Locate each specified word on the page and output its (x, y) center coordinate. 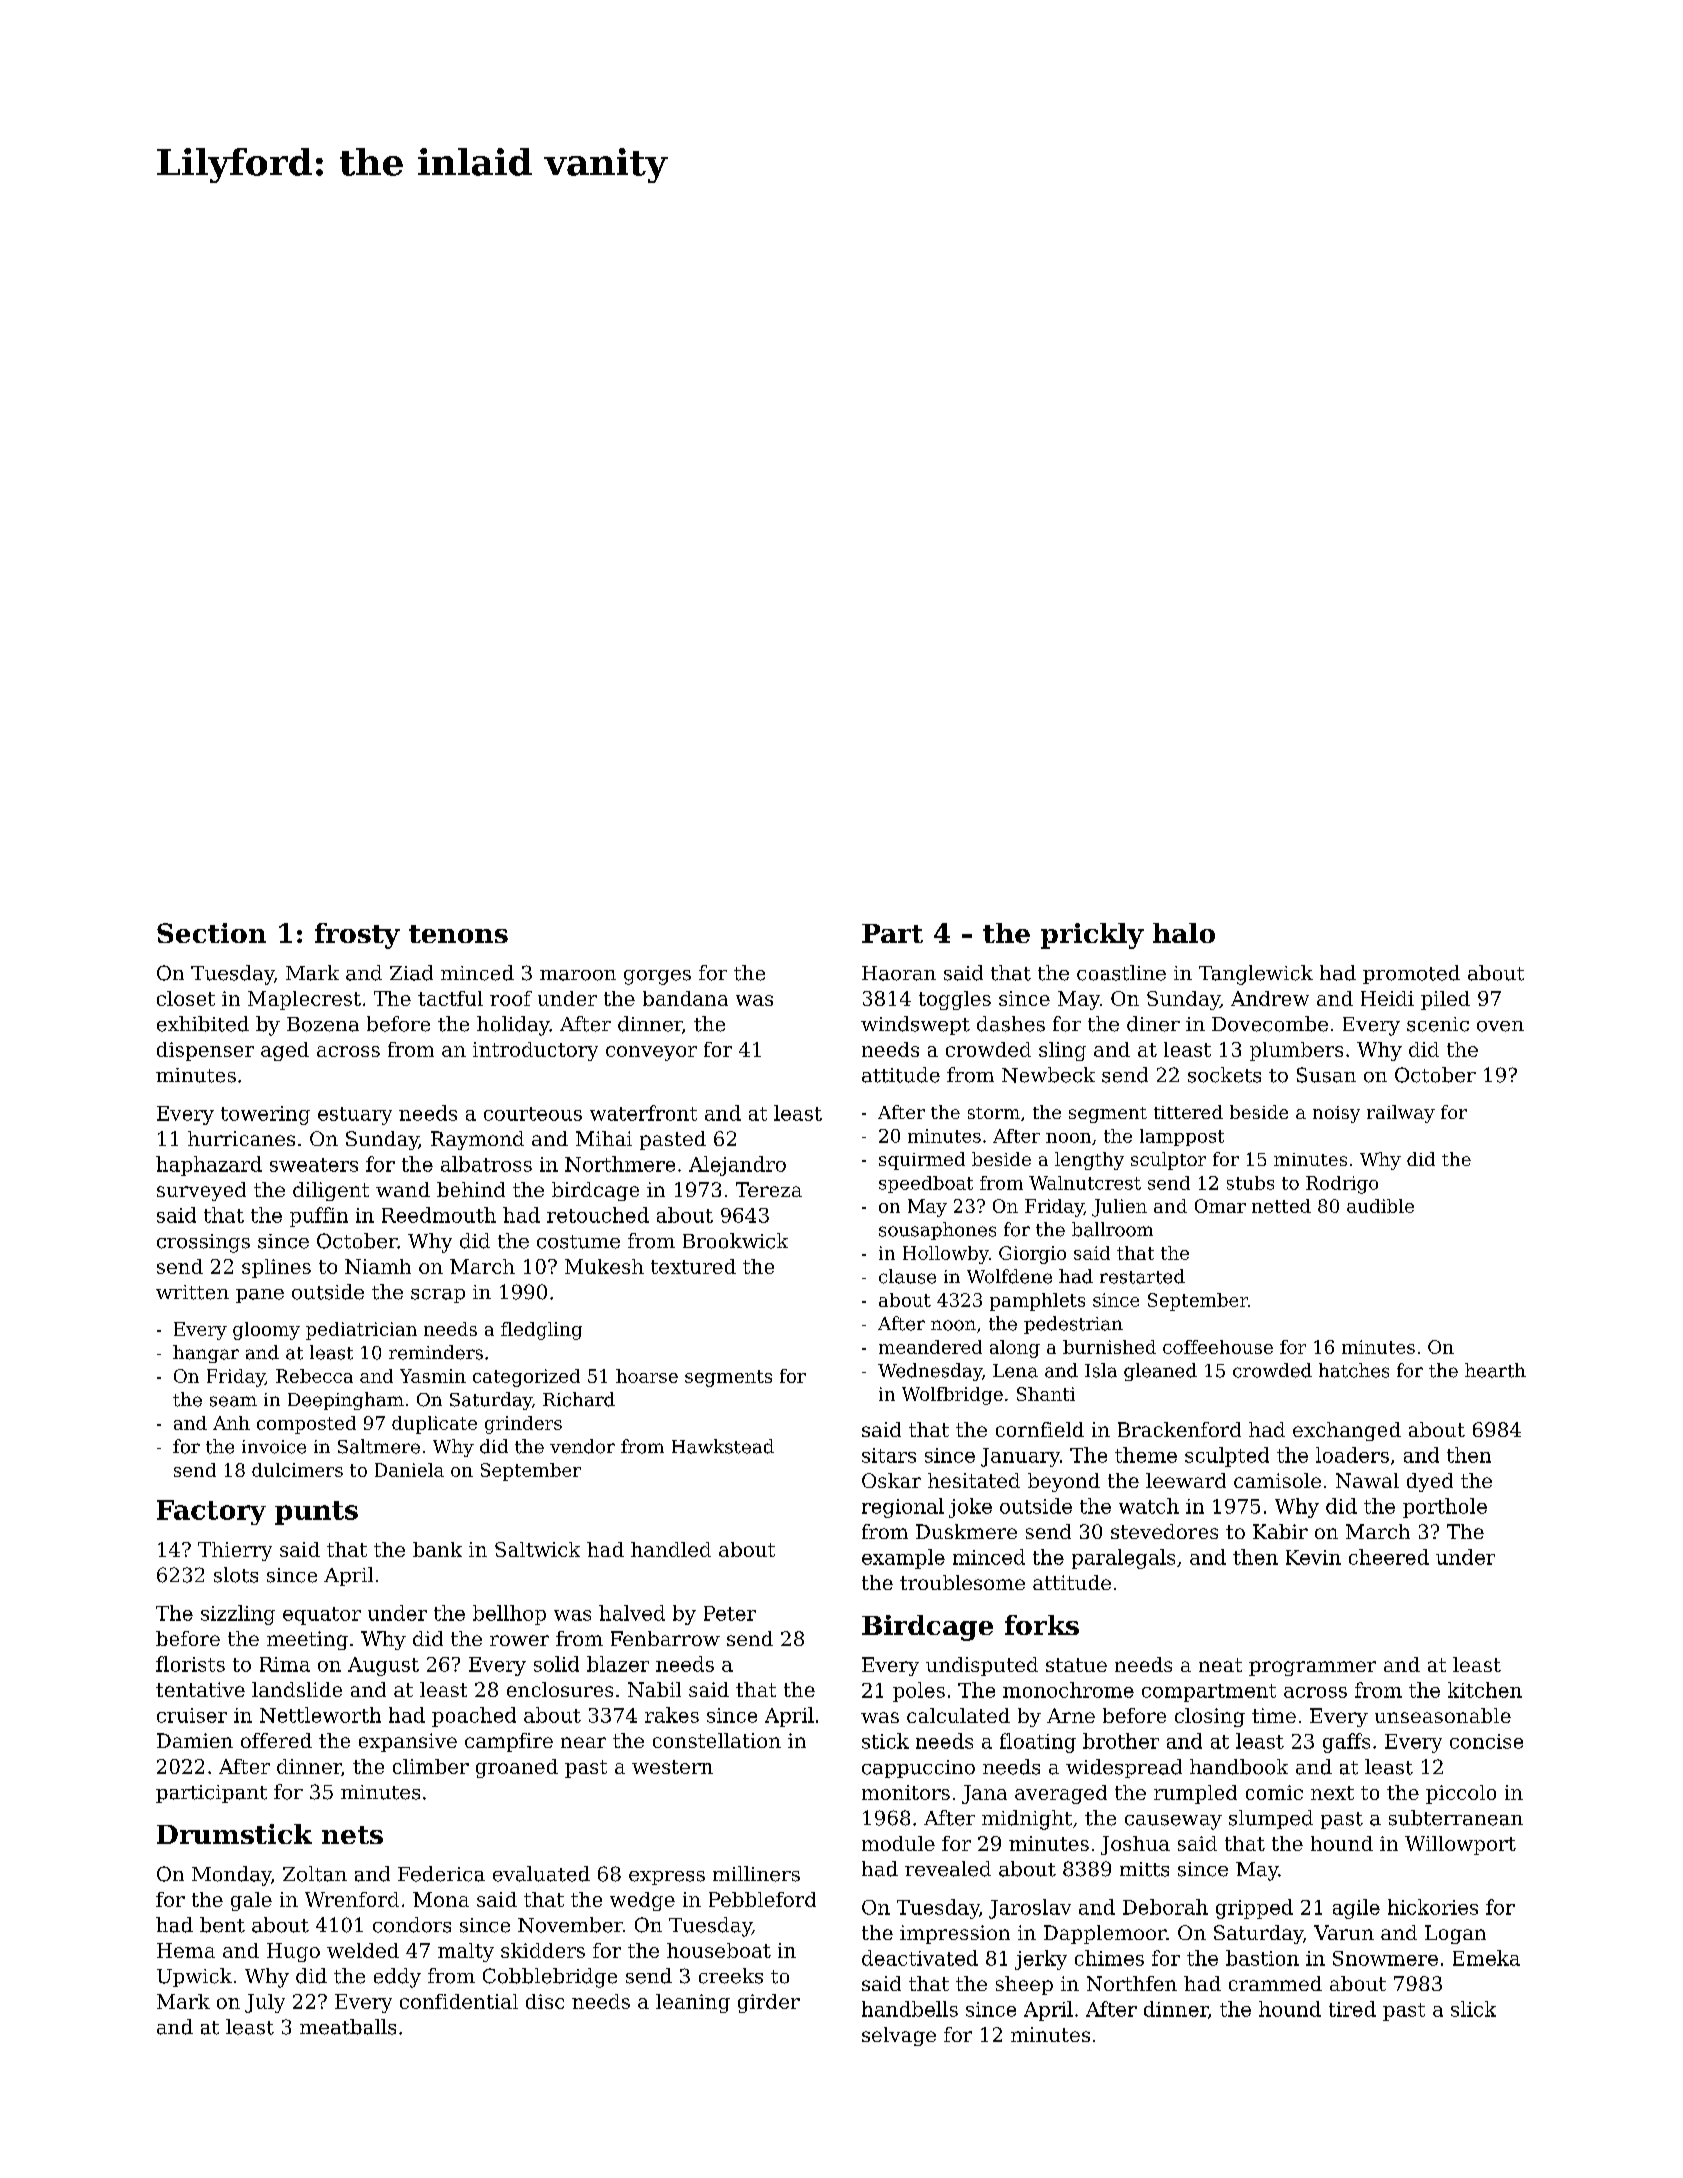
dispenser (205, 1051)
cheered (1389, 1557)
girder (769, 2003)
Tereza (769, 1189)
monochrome (1068, 1690)
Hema (186, 1950)
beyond (1064, 1482)
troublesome (962, 1582)
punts (316, 1513)
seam (233, 1401)
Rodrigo (1342, 1185)
